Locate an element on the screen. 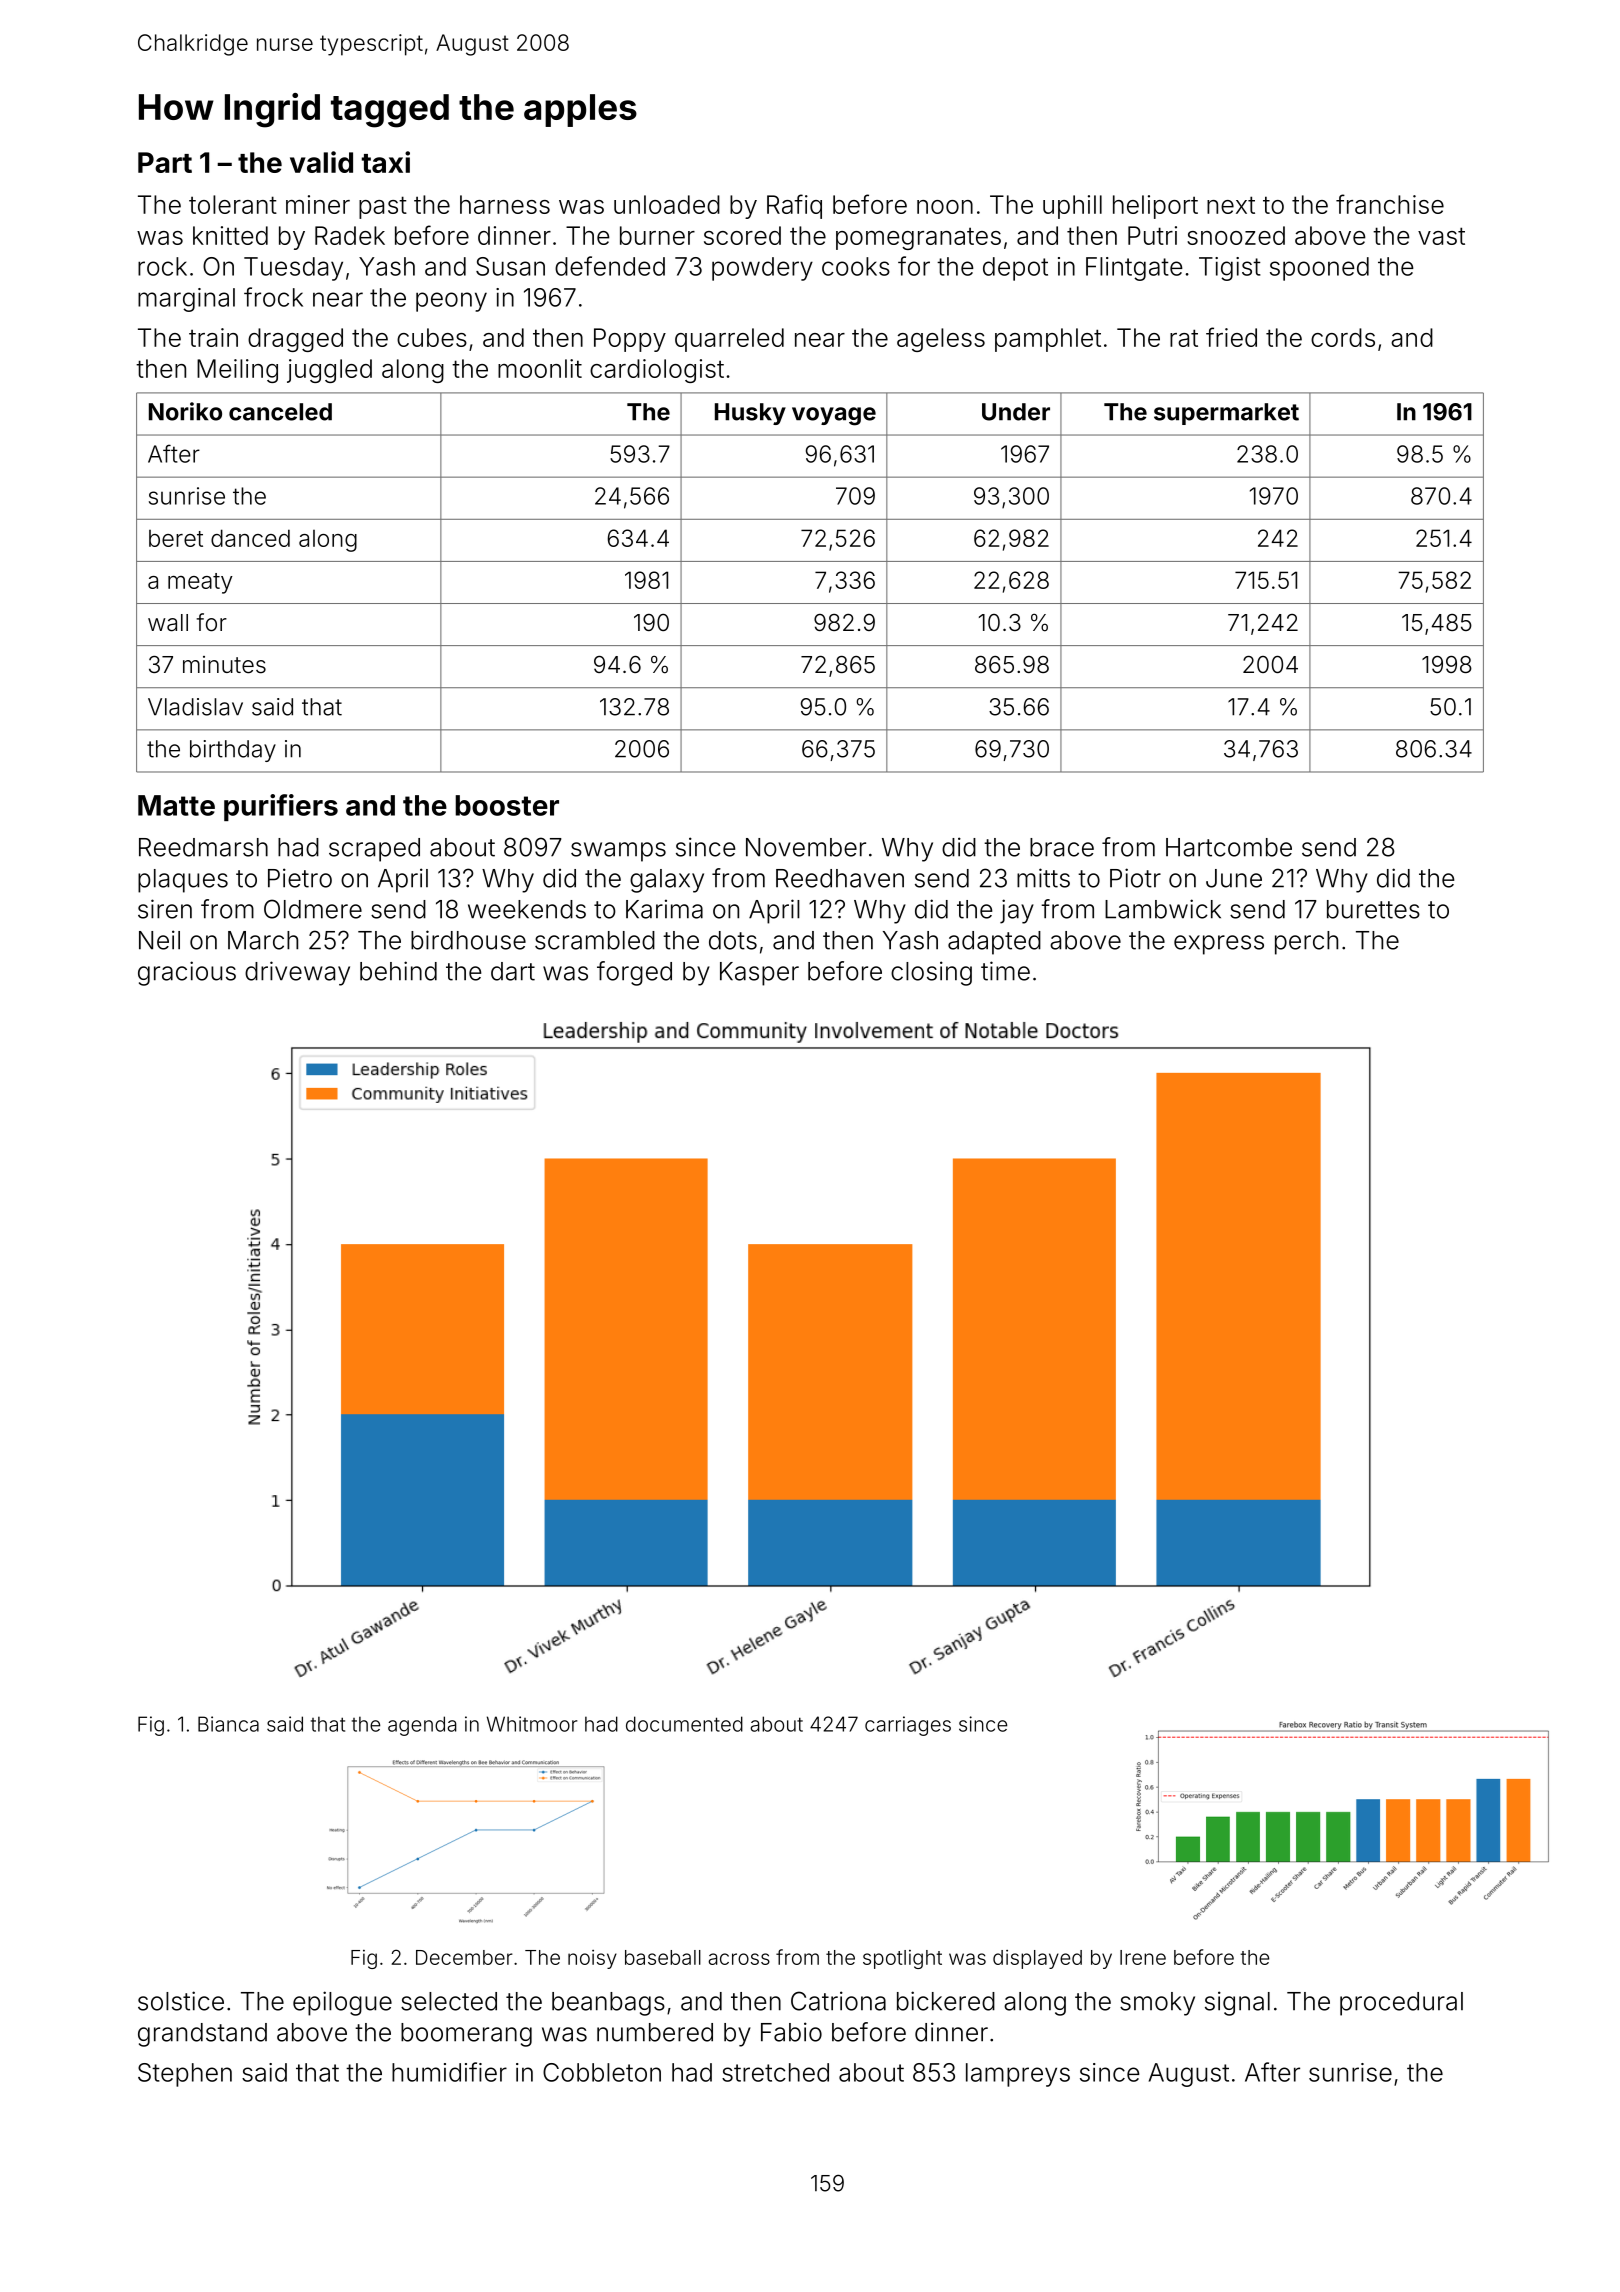 The width and height of the screenshot is (1620, 2292). franchise is located at coordinates (1390, 204).
